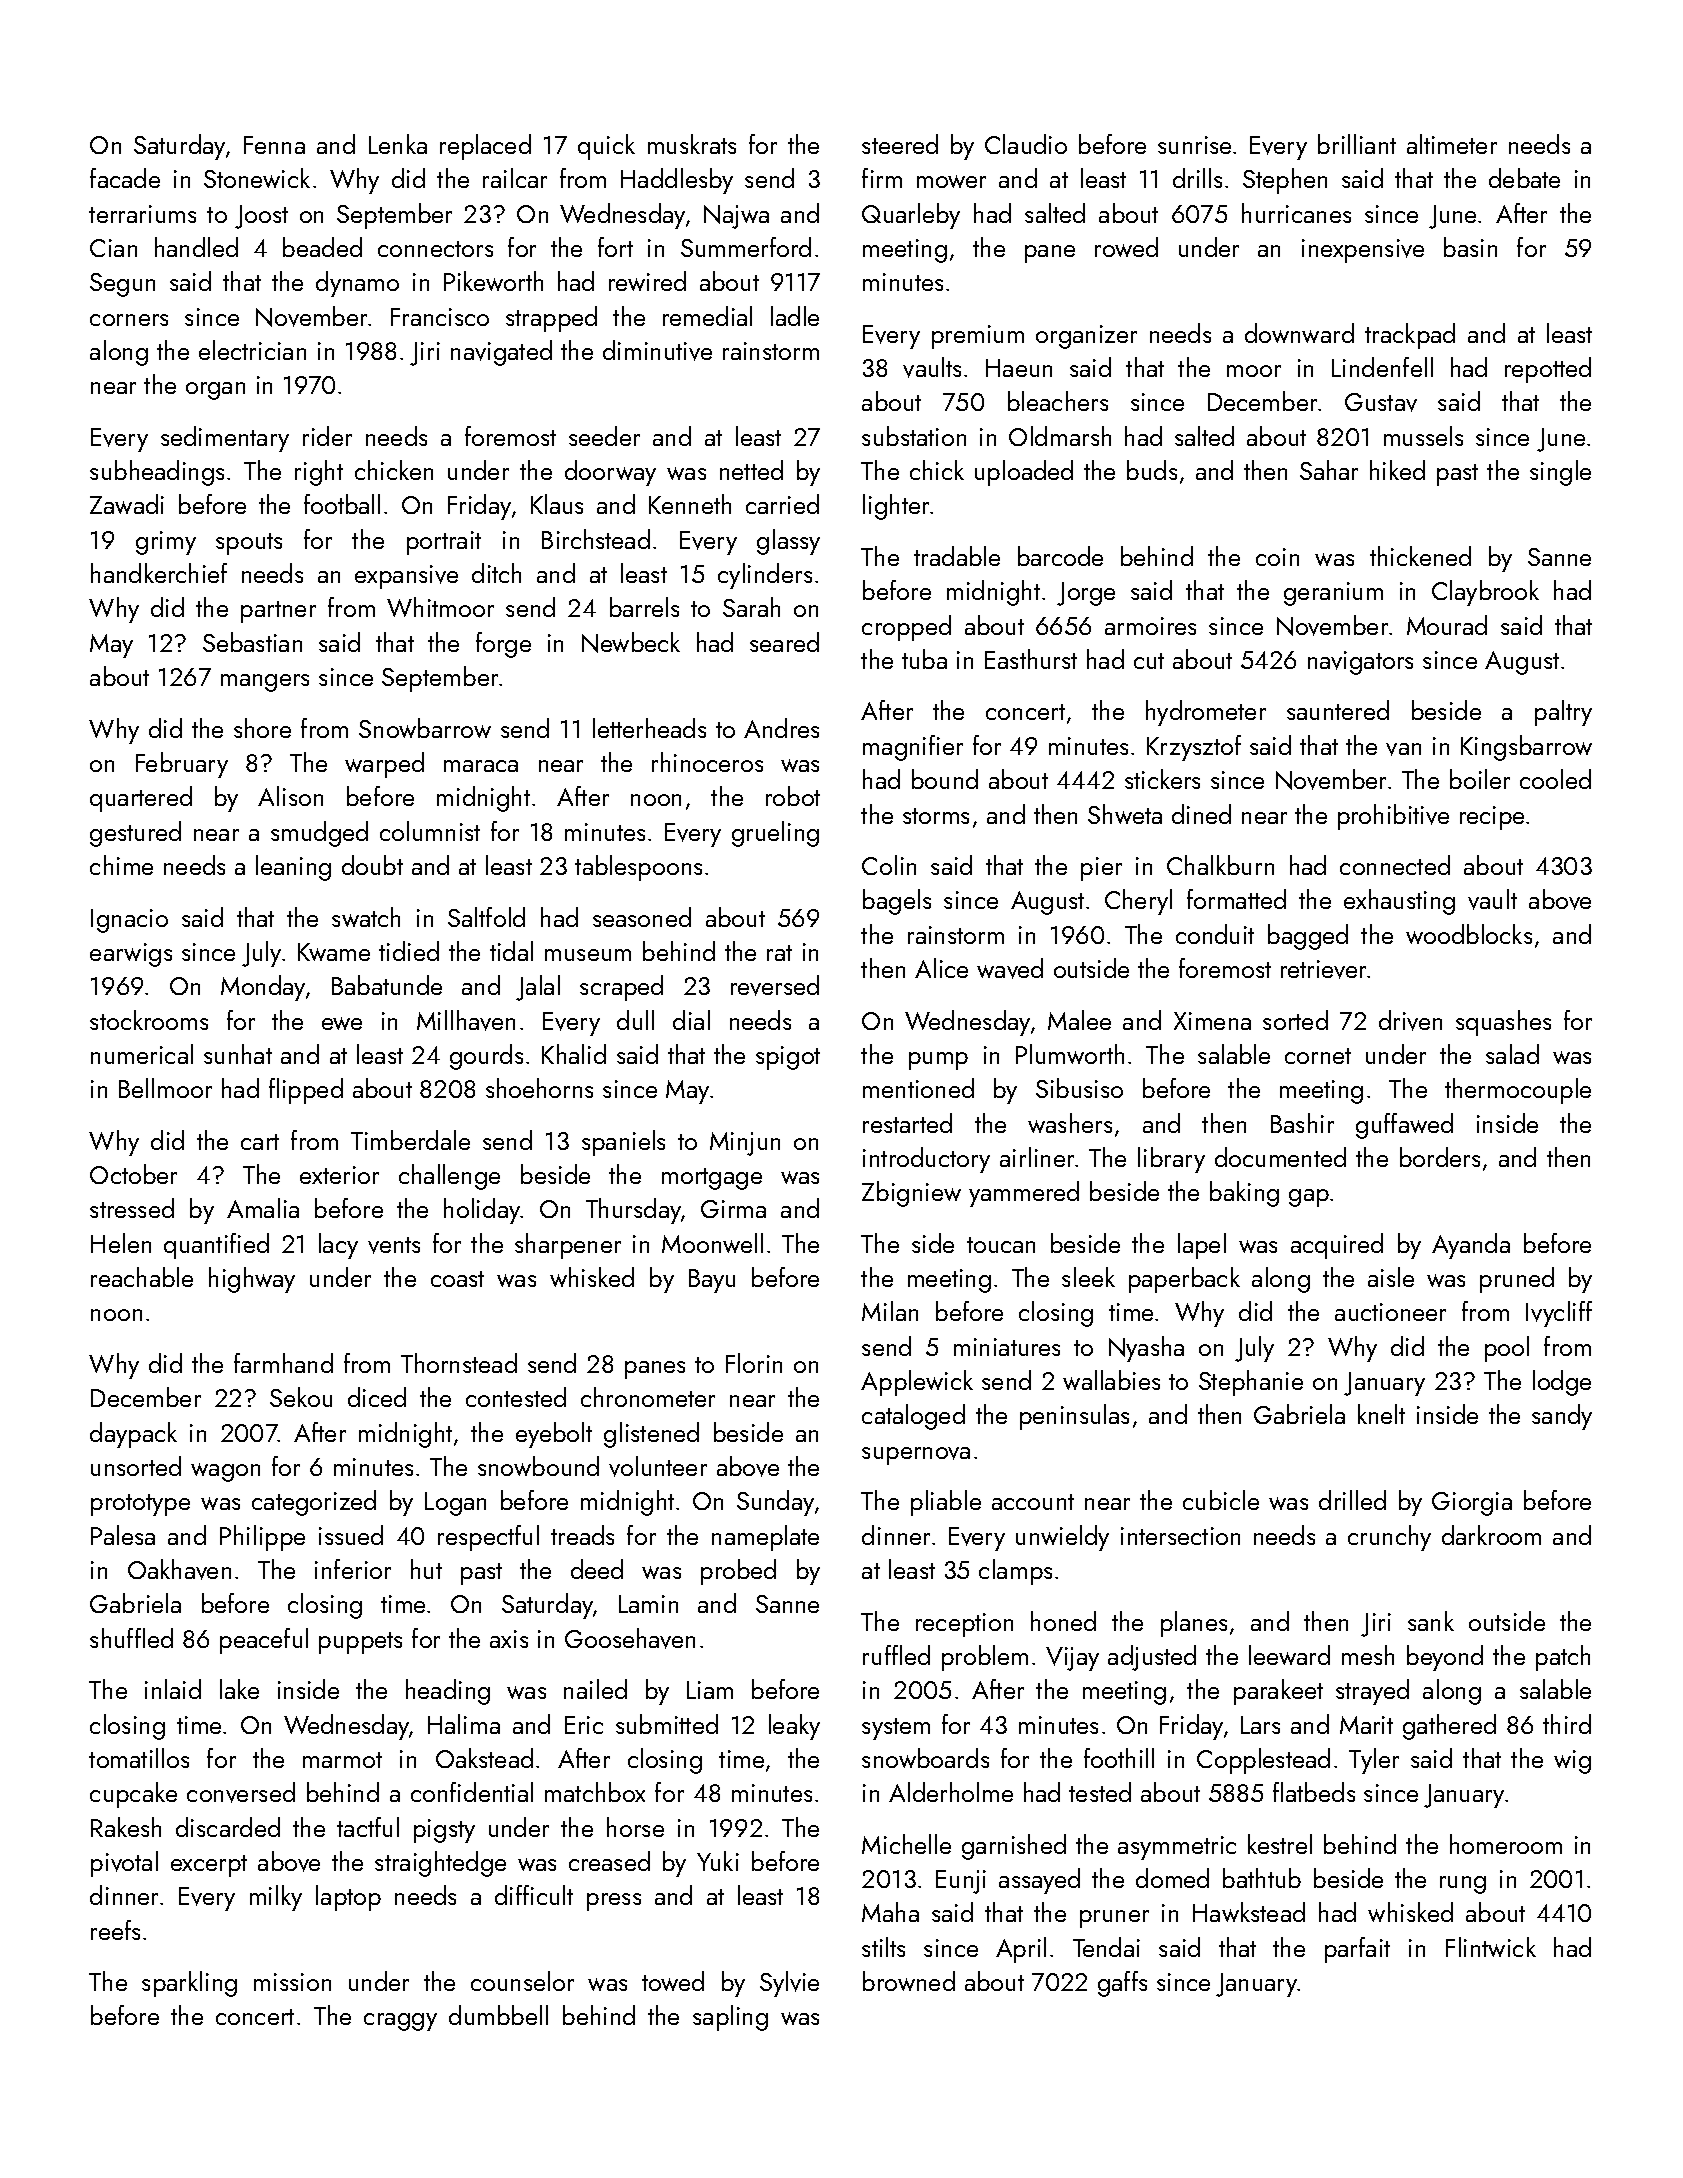 The width and height of the screenshot is (1683, 2178). What do you see at coordinates (1184, 1280) in the screenshot?
I see `paperback` at bounding box center [1184, 1280].
